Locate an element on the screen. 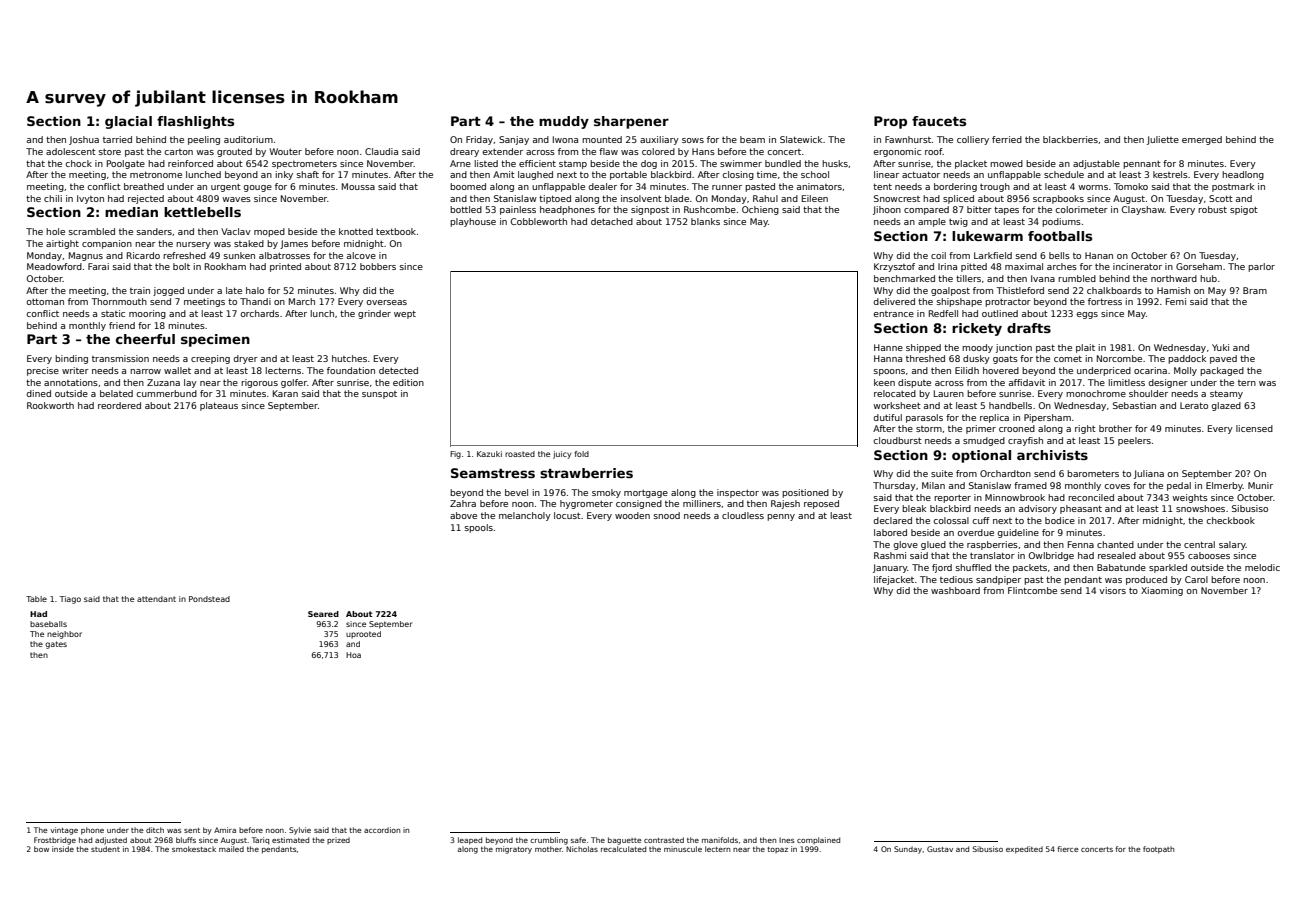 This screenshot has height=924, width=1308. emerged is located at coordinates (1202, 140).
